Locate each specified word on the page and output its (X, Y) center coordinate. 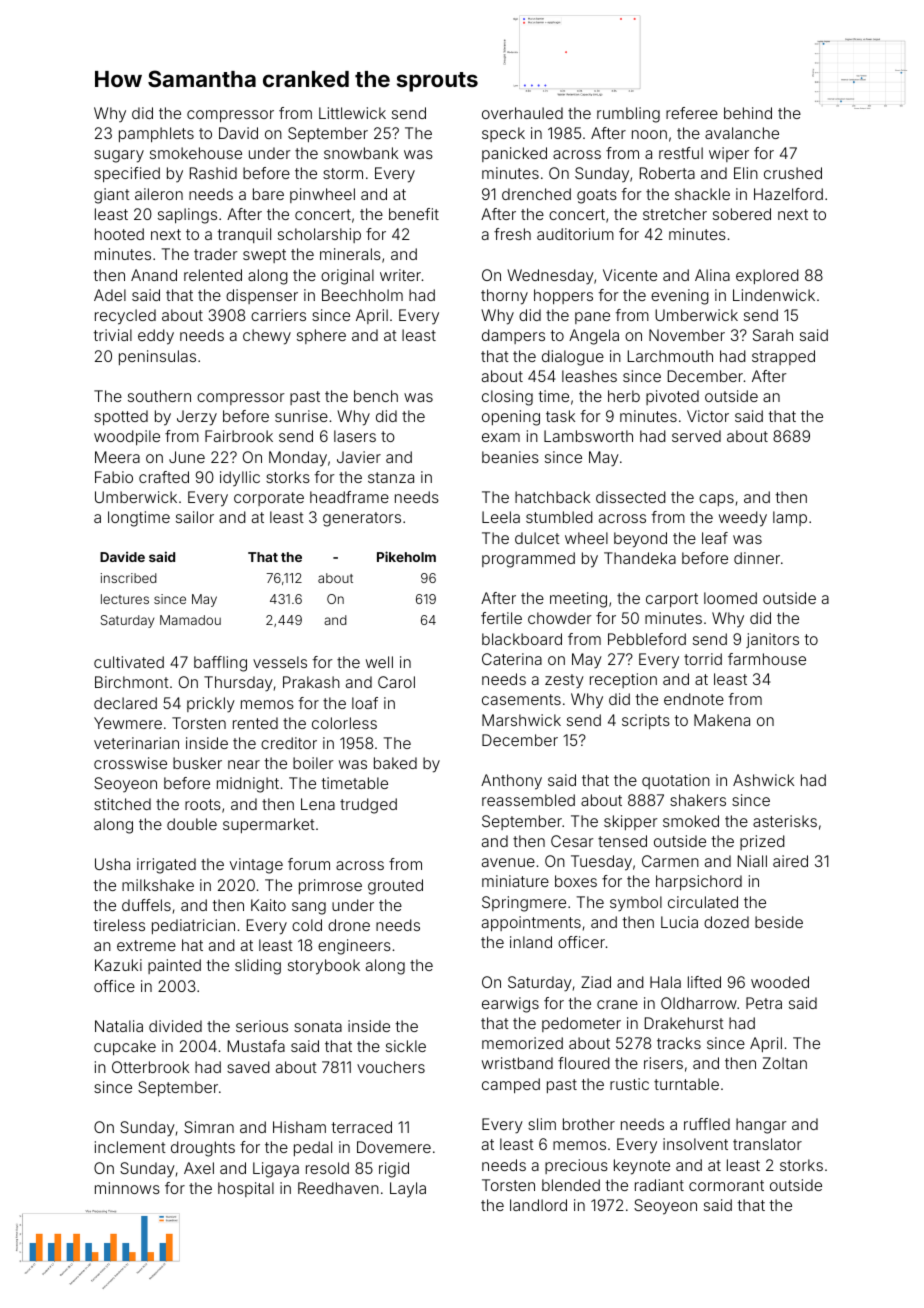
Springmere (524, 904)
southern (159, 396)
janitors (772, 640)
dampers (513, 336)
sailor (195, 517)
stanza (391, 477)
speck (503, 134)
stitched (122, 804)
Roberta (667, 173)
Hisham (299, 1127)
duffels (146, 905)
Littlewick (352, 113)
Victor (708, 416)
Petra (764, 1003)
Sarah (773, 335)
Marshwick (521, 720)
